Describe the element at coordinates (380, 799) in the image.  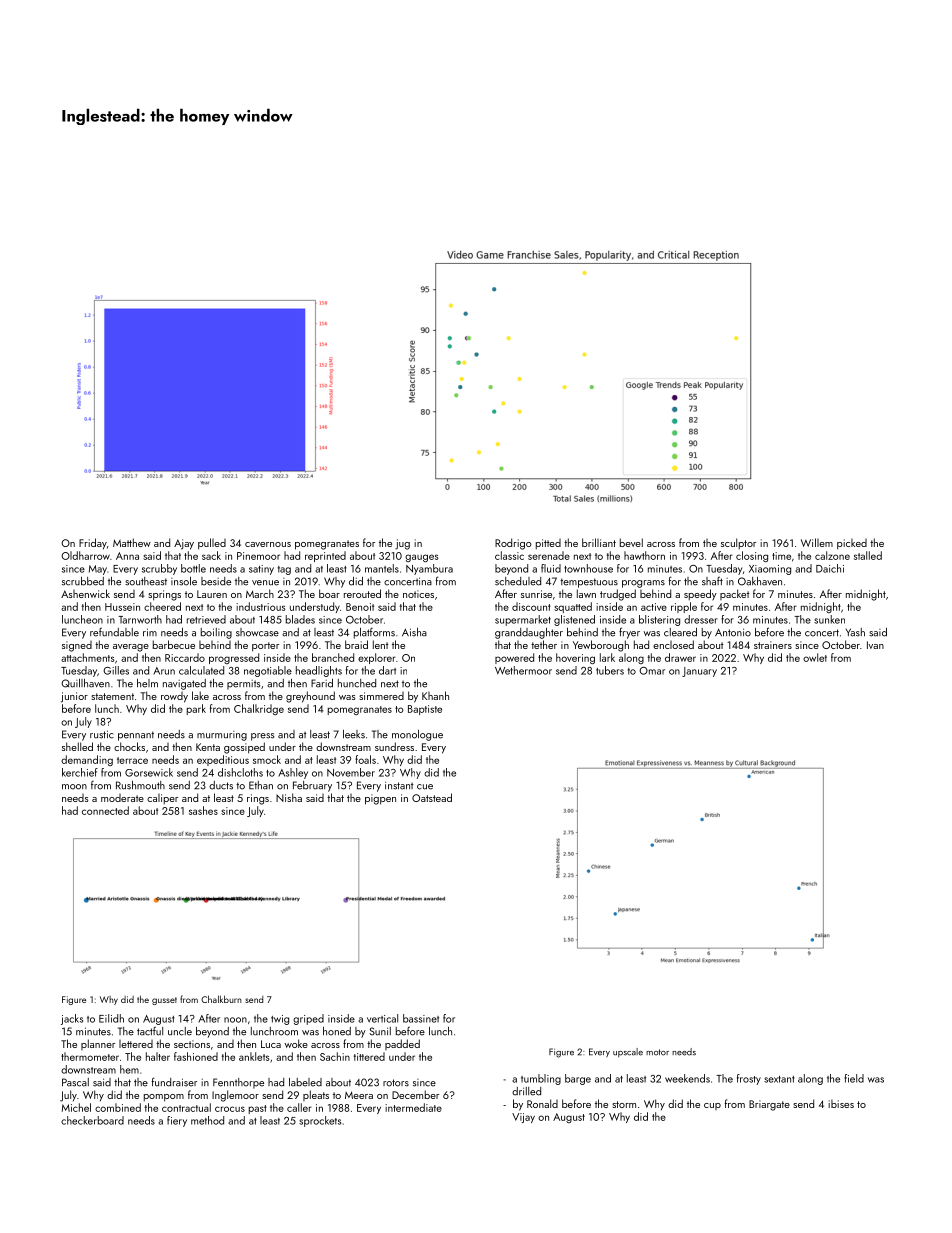
I see `pigpen` at that location.
